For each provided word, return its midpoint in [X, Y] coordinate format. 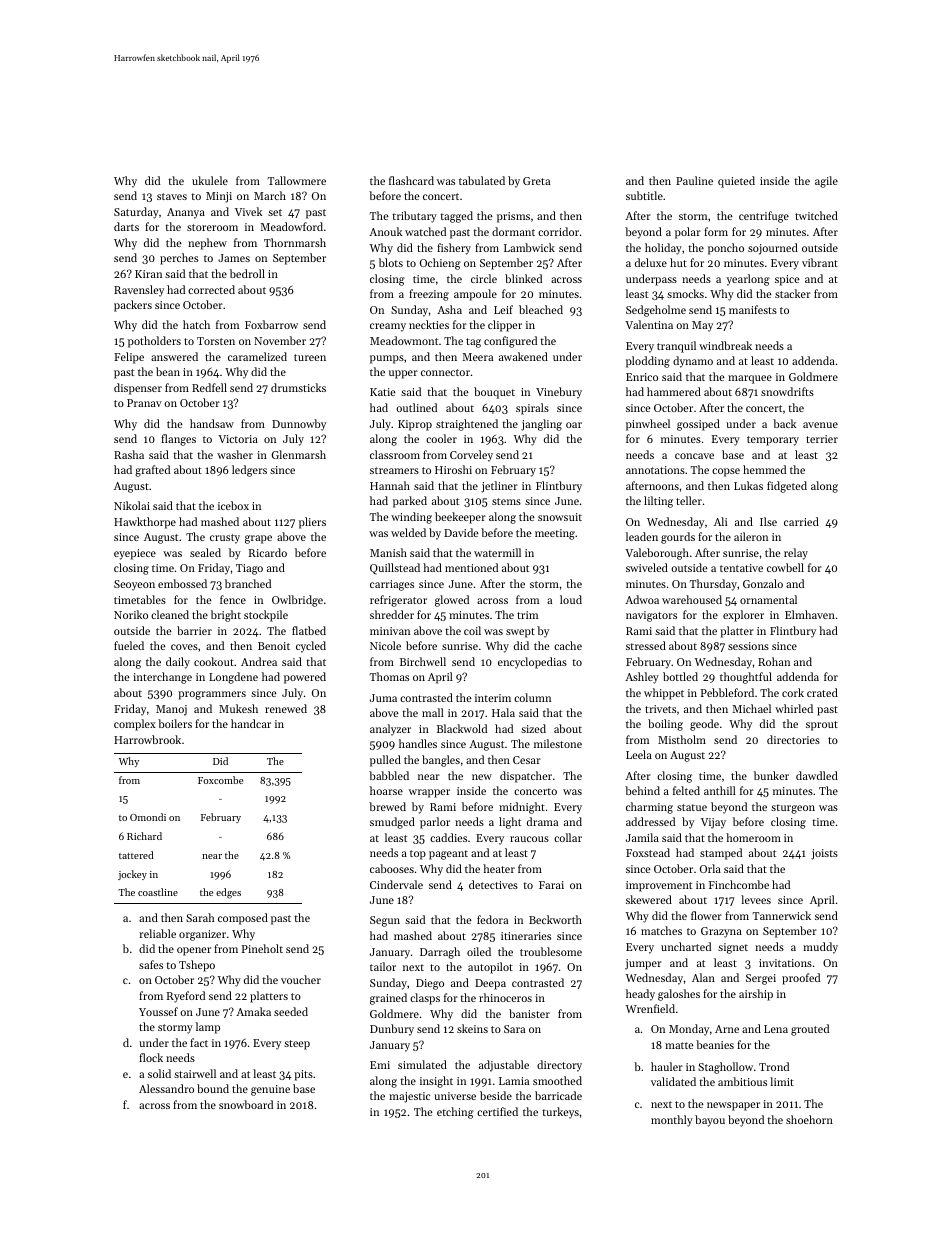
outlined [416, 407]
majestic [409, 1097]
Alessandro [166, 1088]
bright [226, 616]
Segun [385, 921]
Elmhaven [810, 614]
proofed [801, 979]
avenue [820, 425]
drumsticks [298, 387]
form [716, 231]
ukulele [210, 180]
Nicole [385, 645]
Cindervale [396, 884]
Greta [536, 181]
